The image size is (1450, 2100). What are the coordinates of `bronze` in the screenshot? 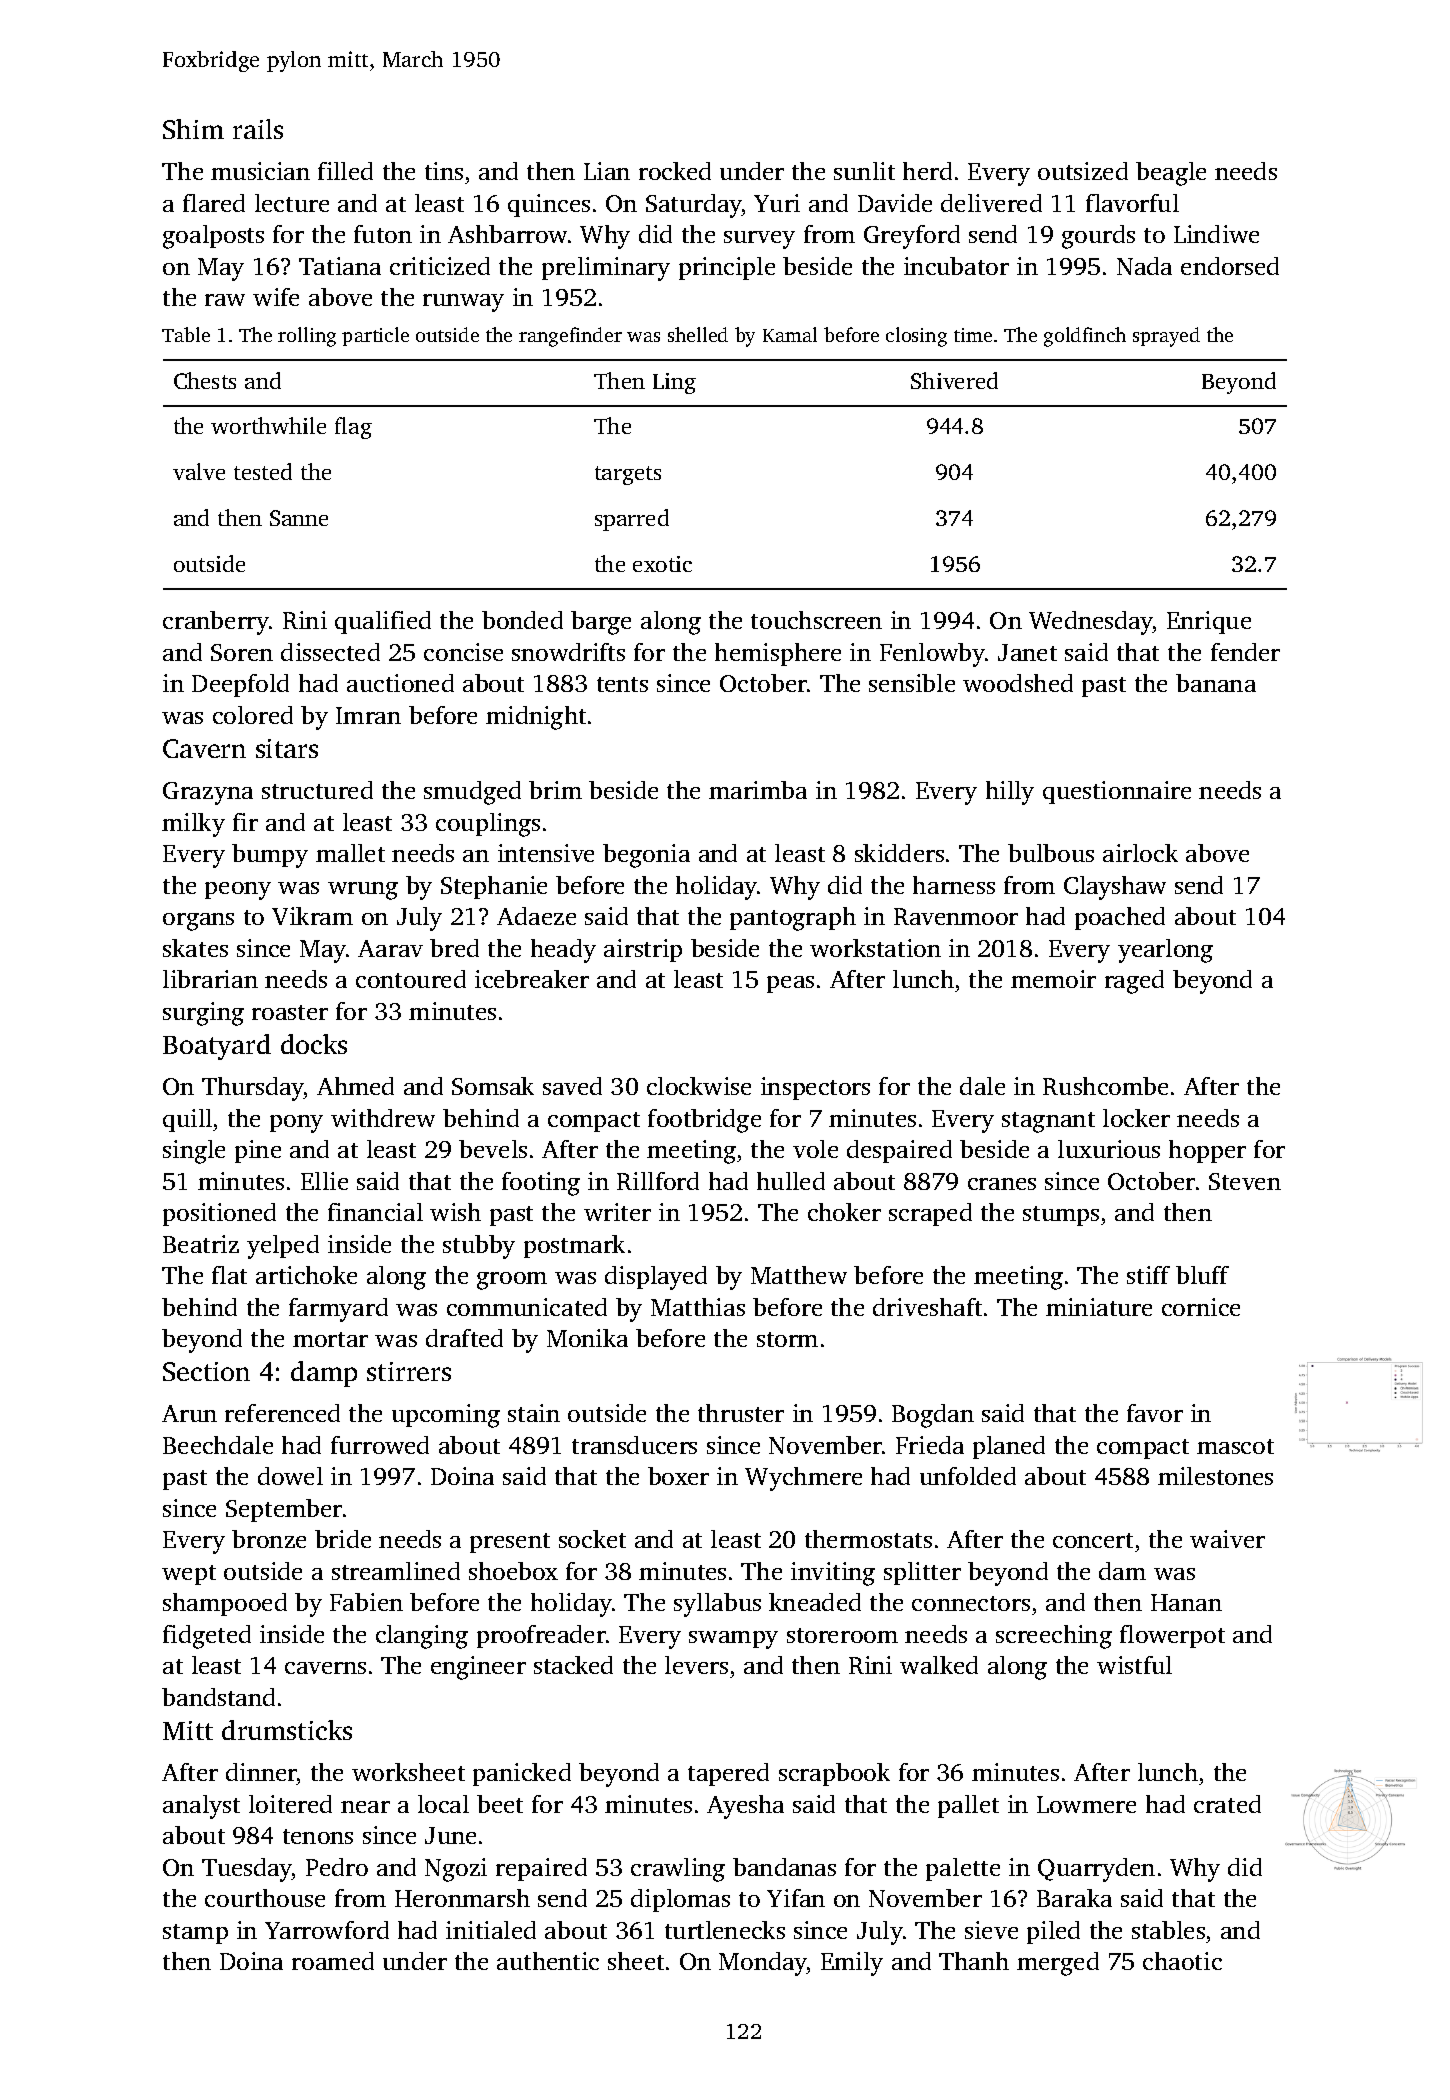 It's located at (269, 1539).
